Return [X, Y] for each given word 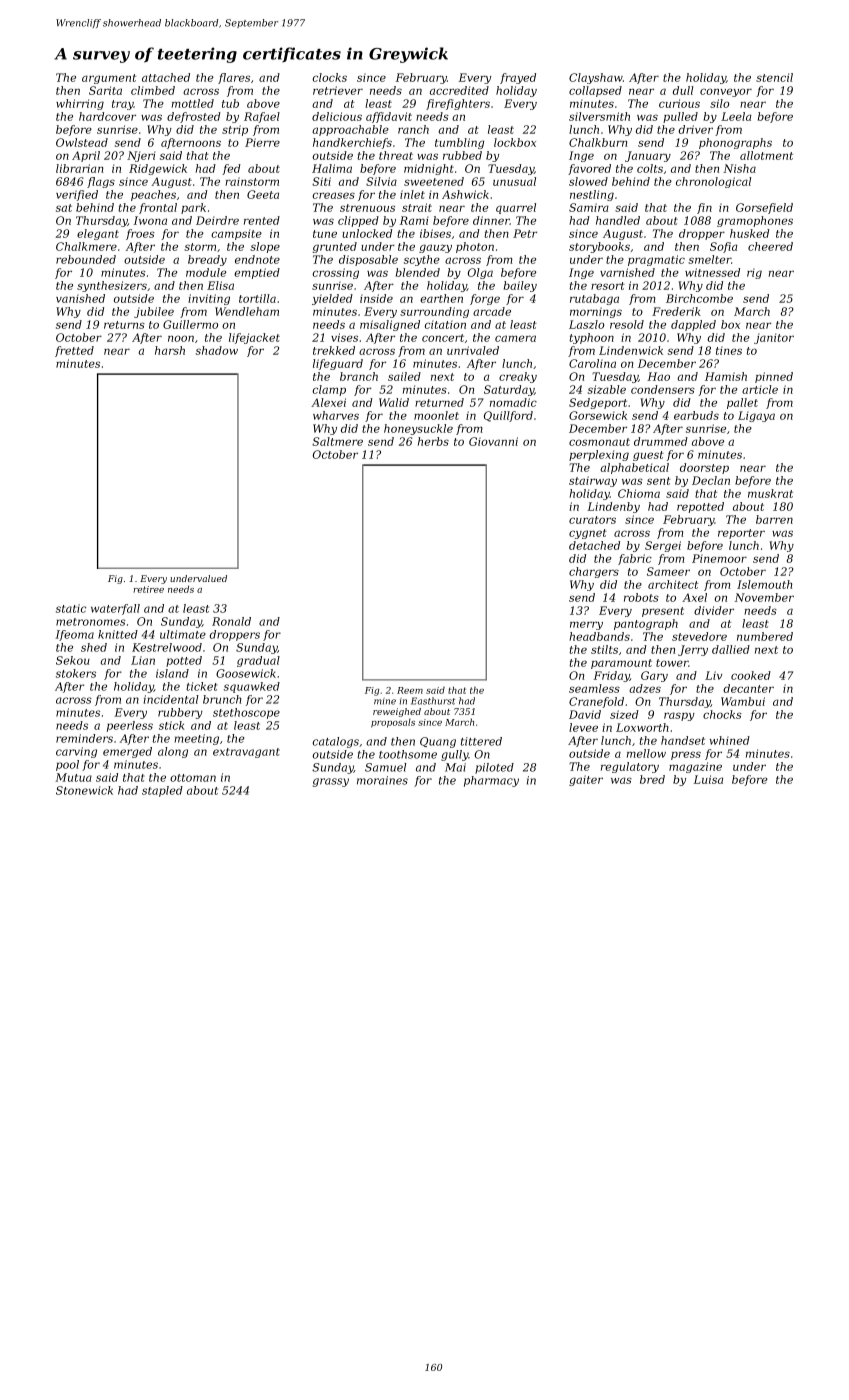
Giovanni [493, 441]
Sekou [73, 660]
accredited [459, 90]
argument [109, 79]
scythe [422, 260]
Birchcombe [699, 298]
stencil [774, 77]
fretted [74, 351]
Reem [410, 690]
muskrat [770, 493]
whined [730, 740]
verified [77, 195]
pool [67, 765]
